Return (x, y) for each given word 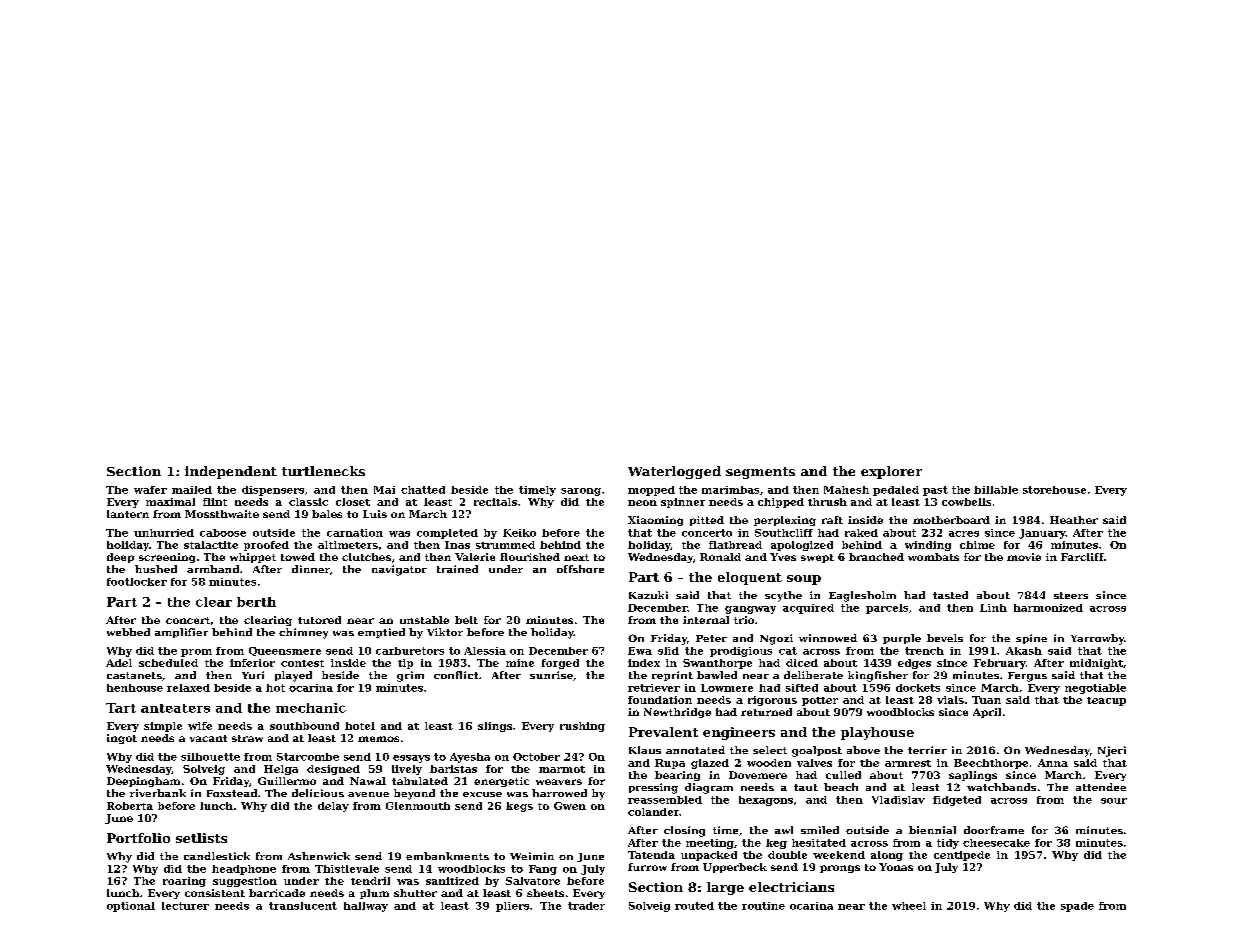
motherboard (951, 520)
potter (820, 701)
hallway (366, 907)
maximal (170, 502)
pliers (512, 907)
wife (200, 726)
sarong (581, 492)
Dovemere (758, 775)
